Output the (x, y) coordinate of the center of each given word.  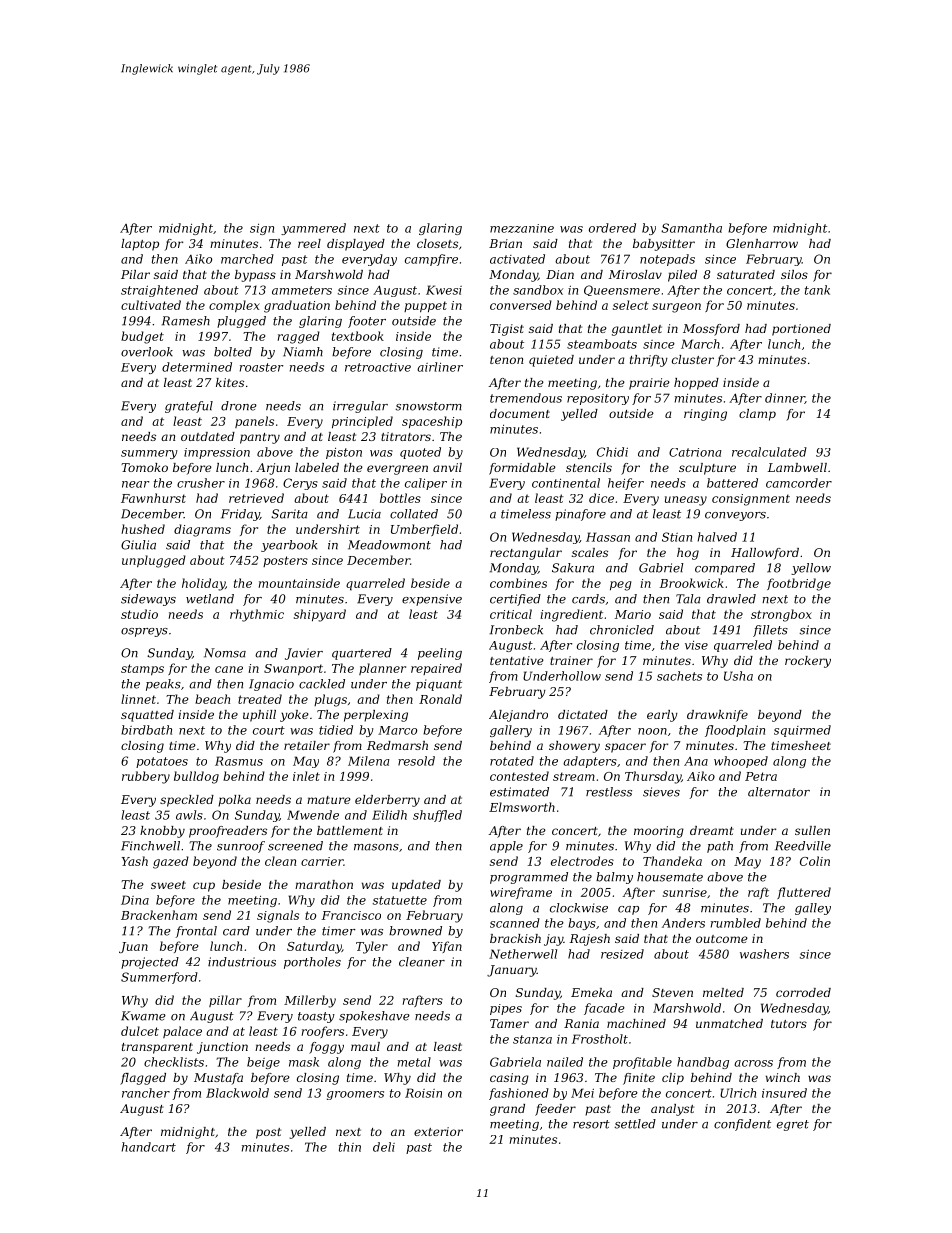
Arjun (273, 469)
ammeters (302, 290)
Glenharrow (762, 243)
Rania (581, 1023)
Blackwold (237, 1093)
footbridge (799, 584)
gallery (511, 731)
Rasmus (239, 761)
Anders (683, 923)
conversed (521, 305)
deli (384, 1147)
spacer (625, 748)
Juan (133, 947)
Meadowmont (389, 545)
